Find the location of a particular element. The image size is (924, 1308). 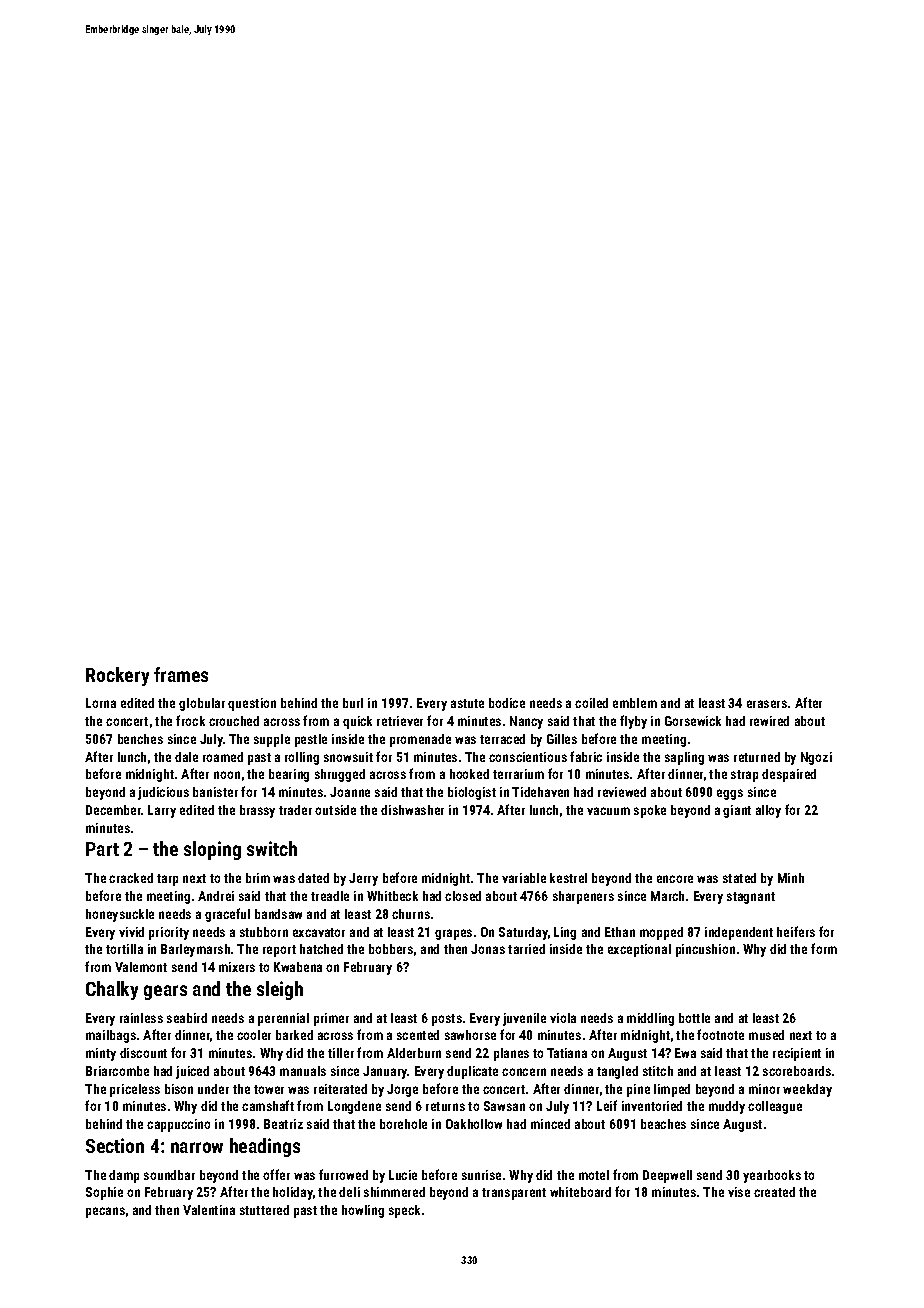

erasers is located at coordinates (767, 704).
